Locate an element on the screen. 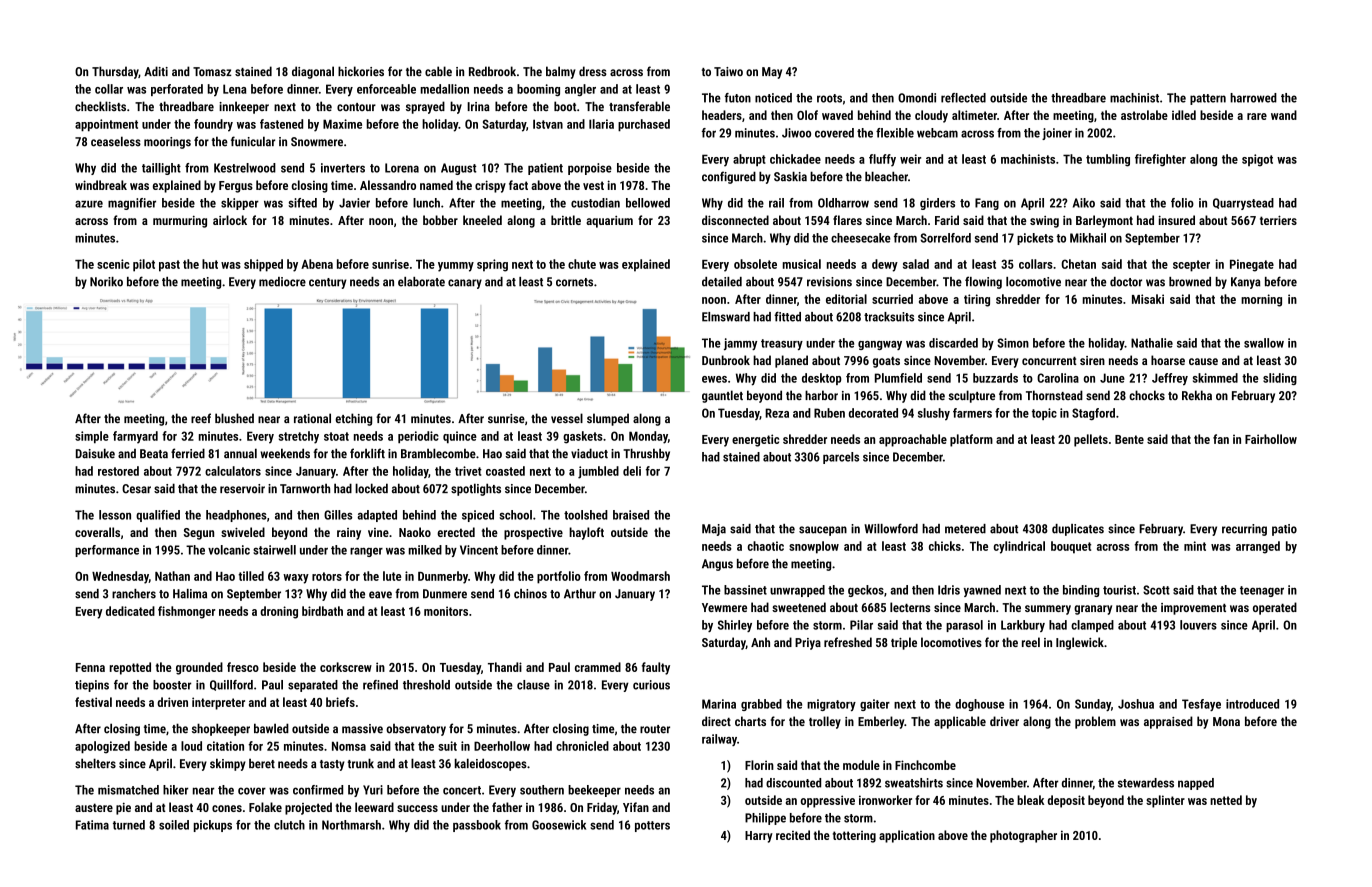 The height and width of the screenshot is (887, 1372). chinos is located at coordinates (530, 594).
